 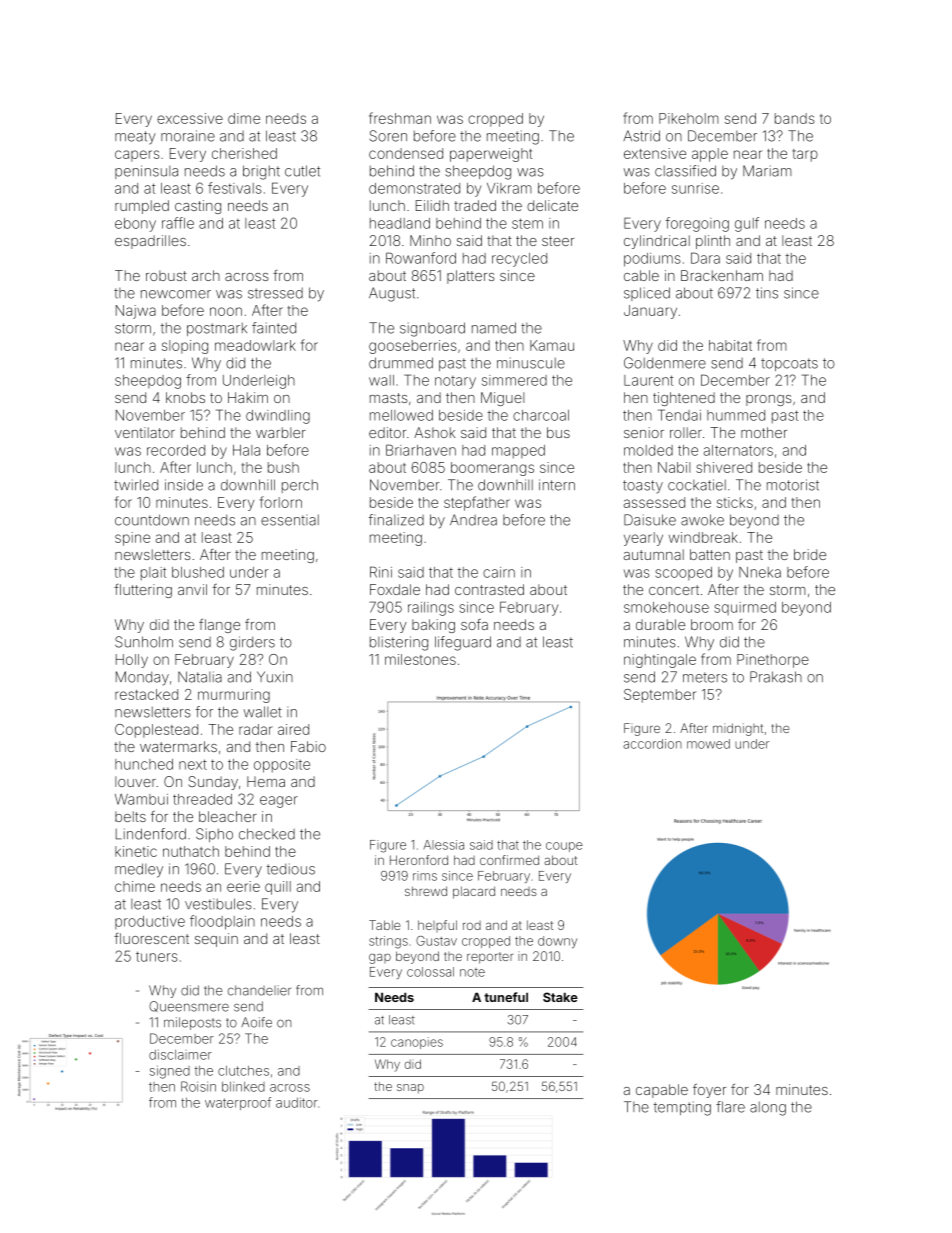 I want to click on waterproof, so click(x=238, y=1103).
